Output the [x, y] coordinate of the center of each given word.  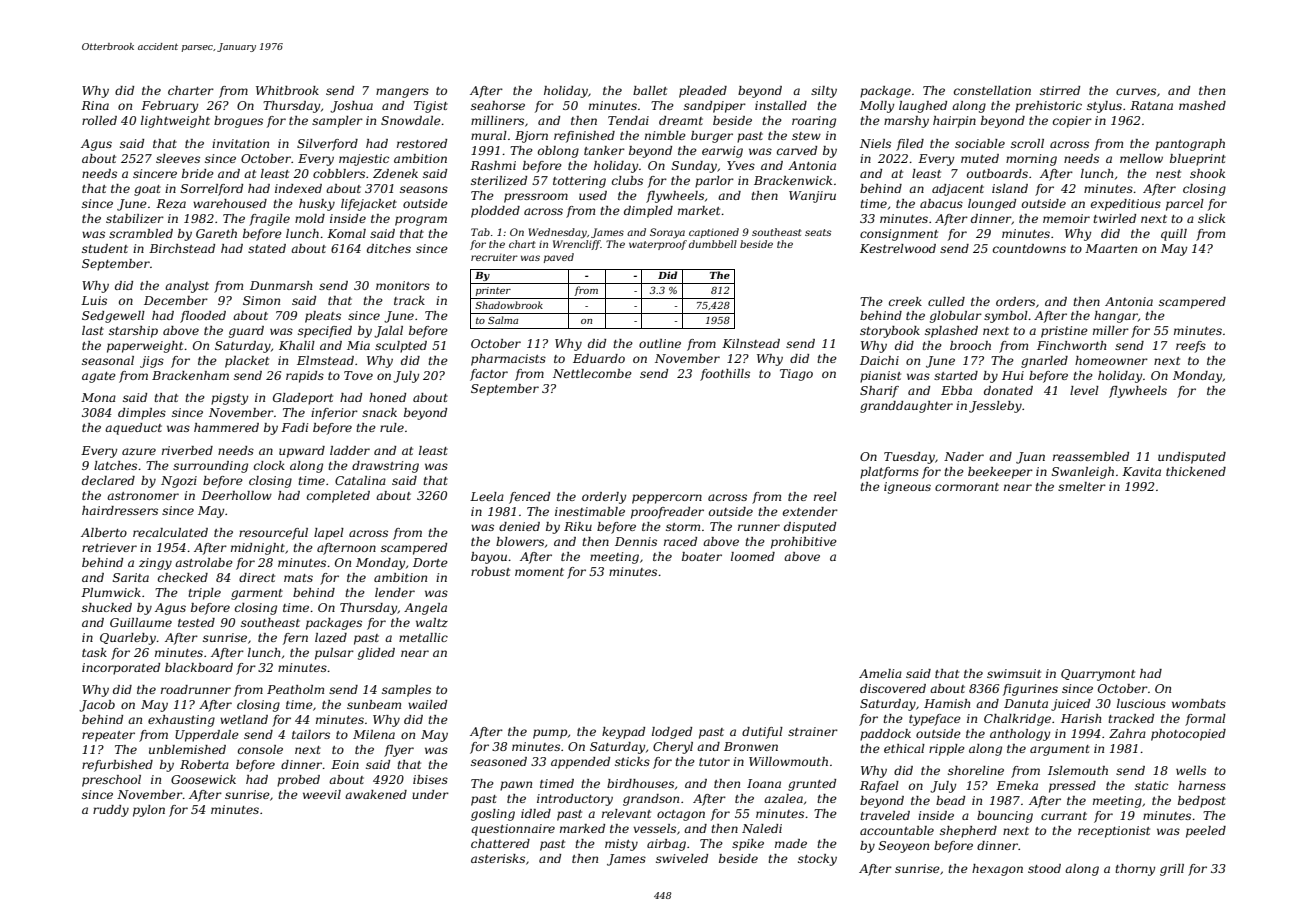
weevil [322, 794]
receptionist [1114, 832]
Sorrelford [212, 190]
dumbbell [713, 244]
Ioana [764, 783]
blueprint [1198, 160]
